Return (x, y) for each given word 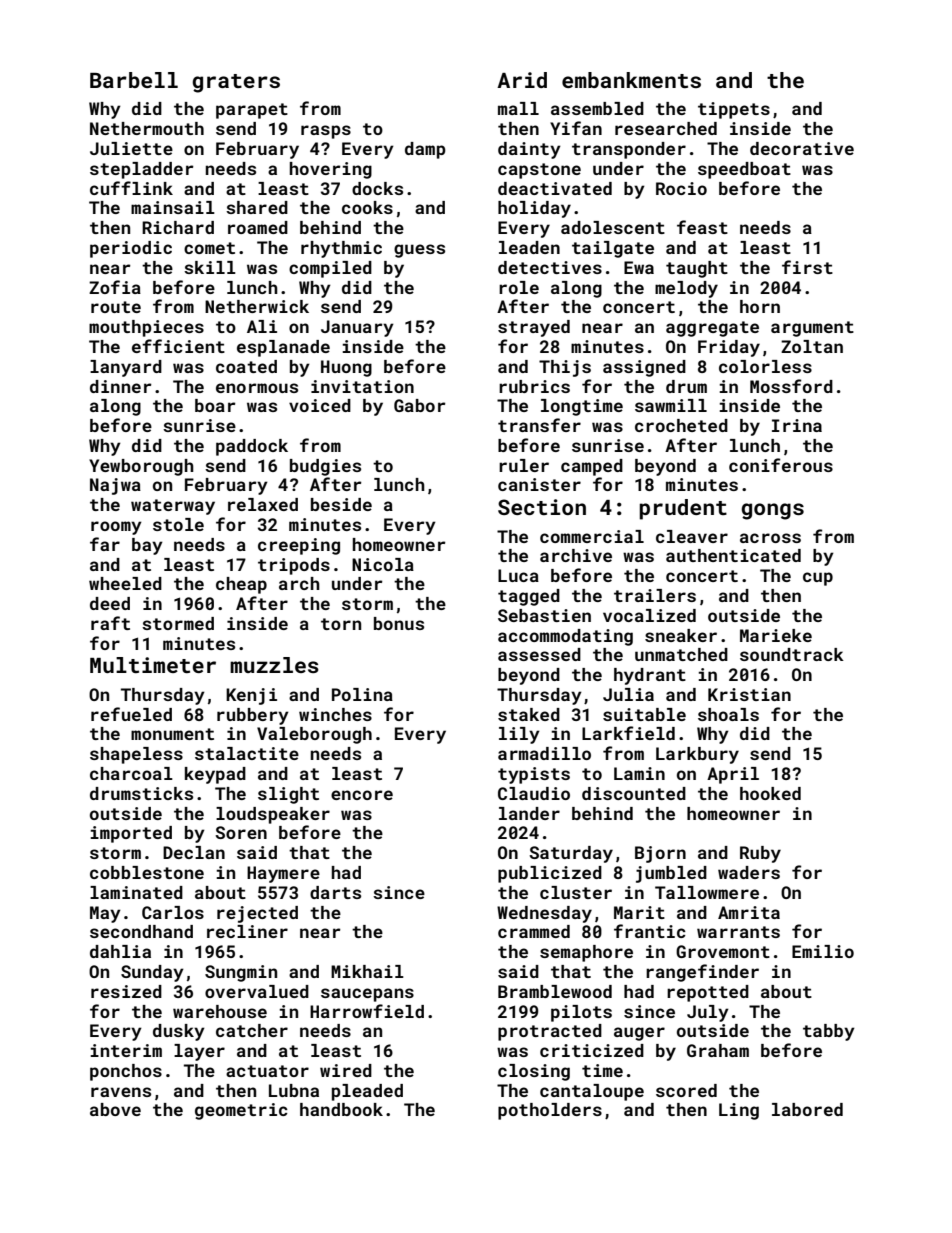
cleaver (692, 536)
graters (236, 83)
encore (362, 795)
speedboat (744, 170)
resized (126, 991)
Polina (362, 694)
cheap (241, 585)
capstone (539, 171)
